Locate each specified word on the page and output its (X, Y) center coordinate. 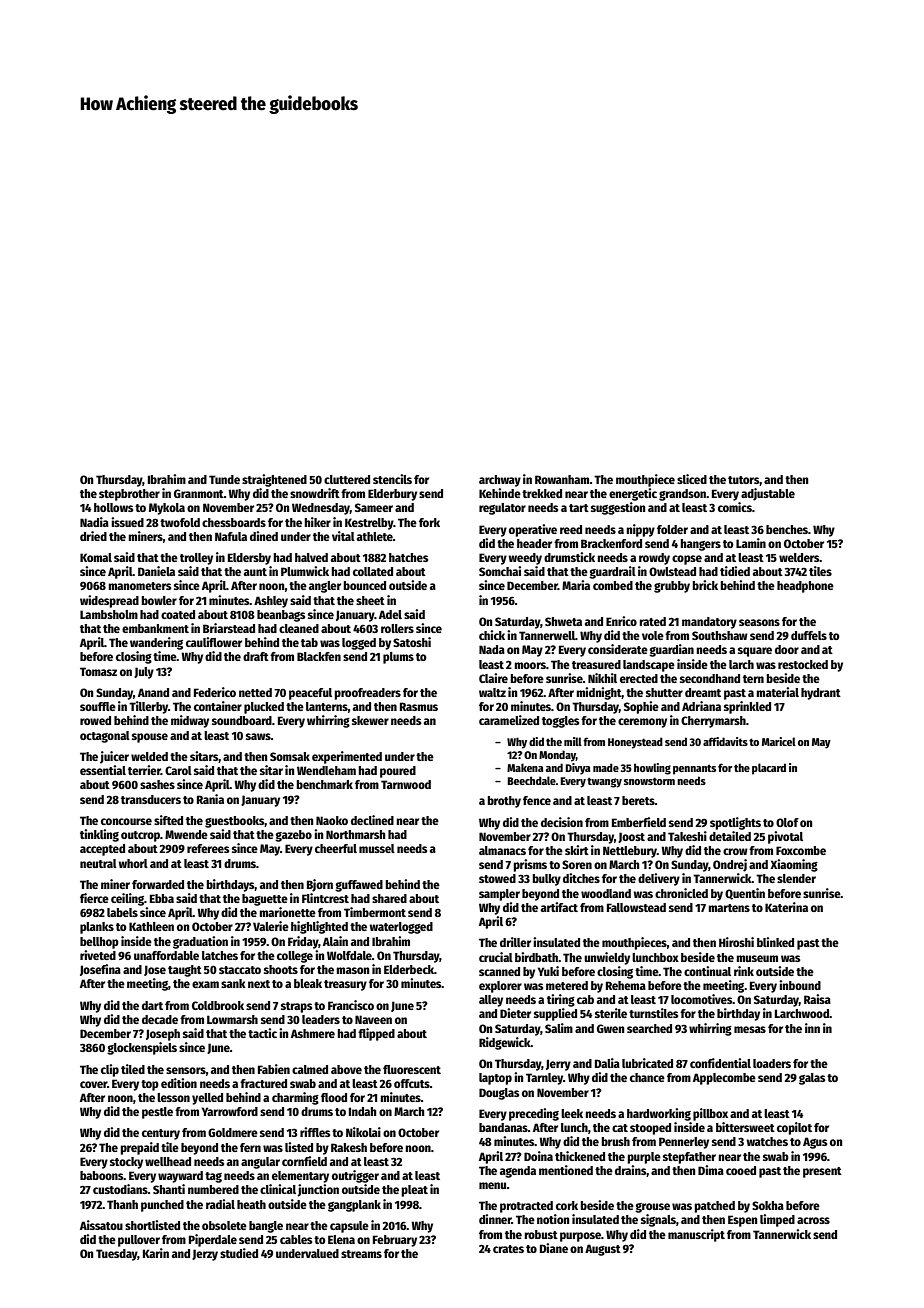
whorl (133, 863)
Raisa (817, 999)
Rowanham (562, 479)
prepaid (139, 1148)
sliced (692, 479)
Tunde (224, 479)
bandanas (503, 1127)
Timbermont (375, 912)
